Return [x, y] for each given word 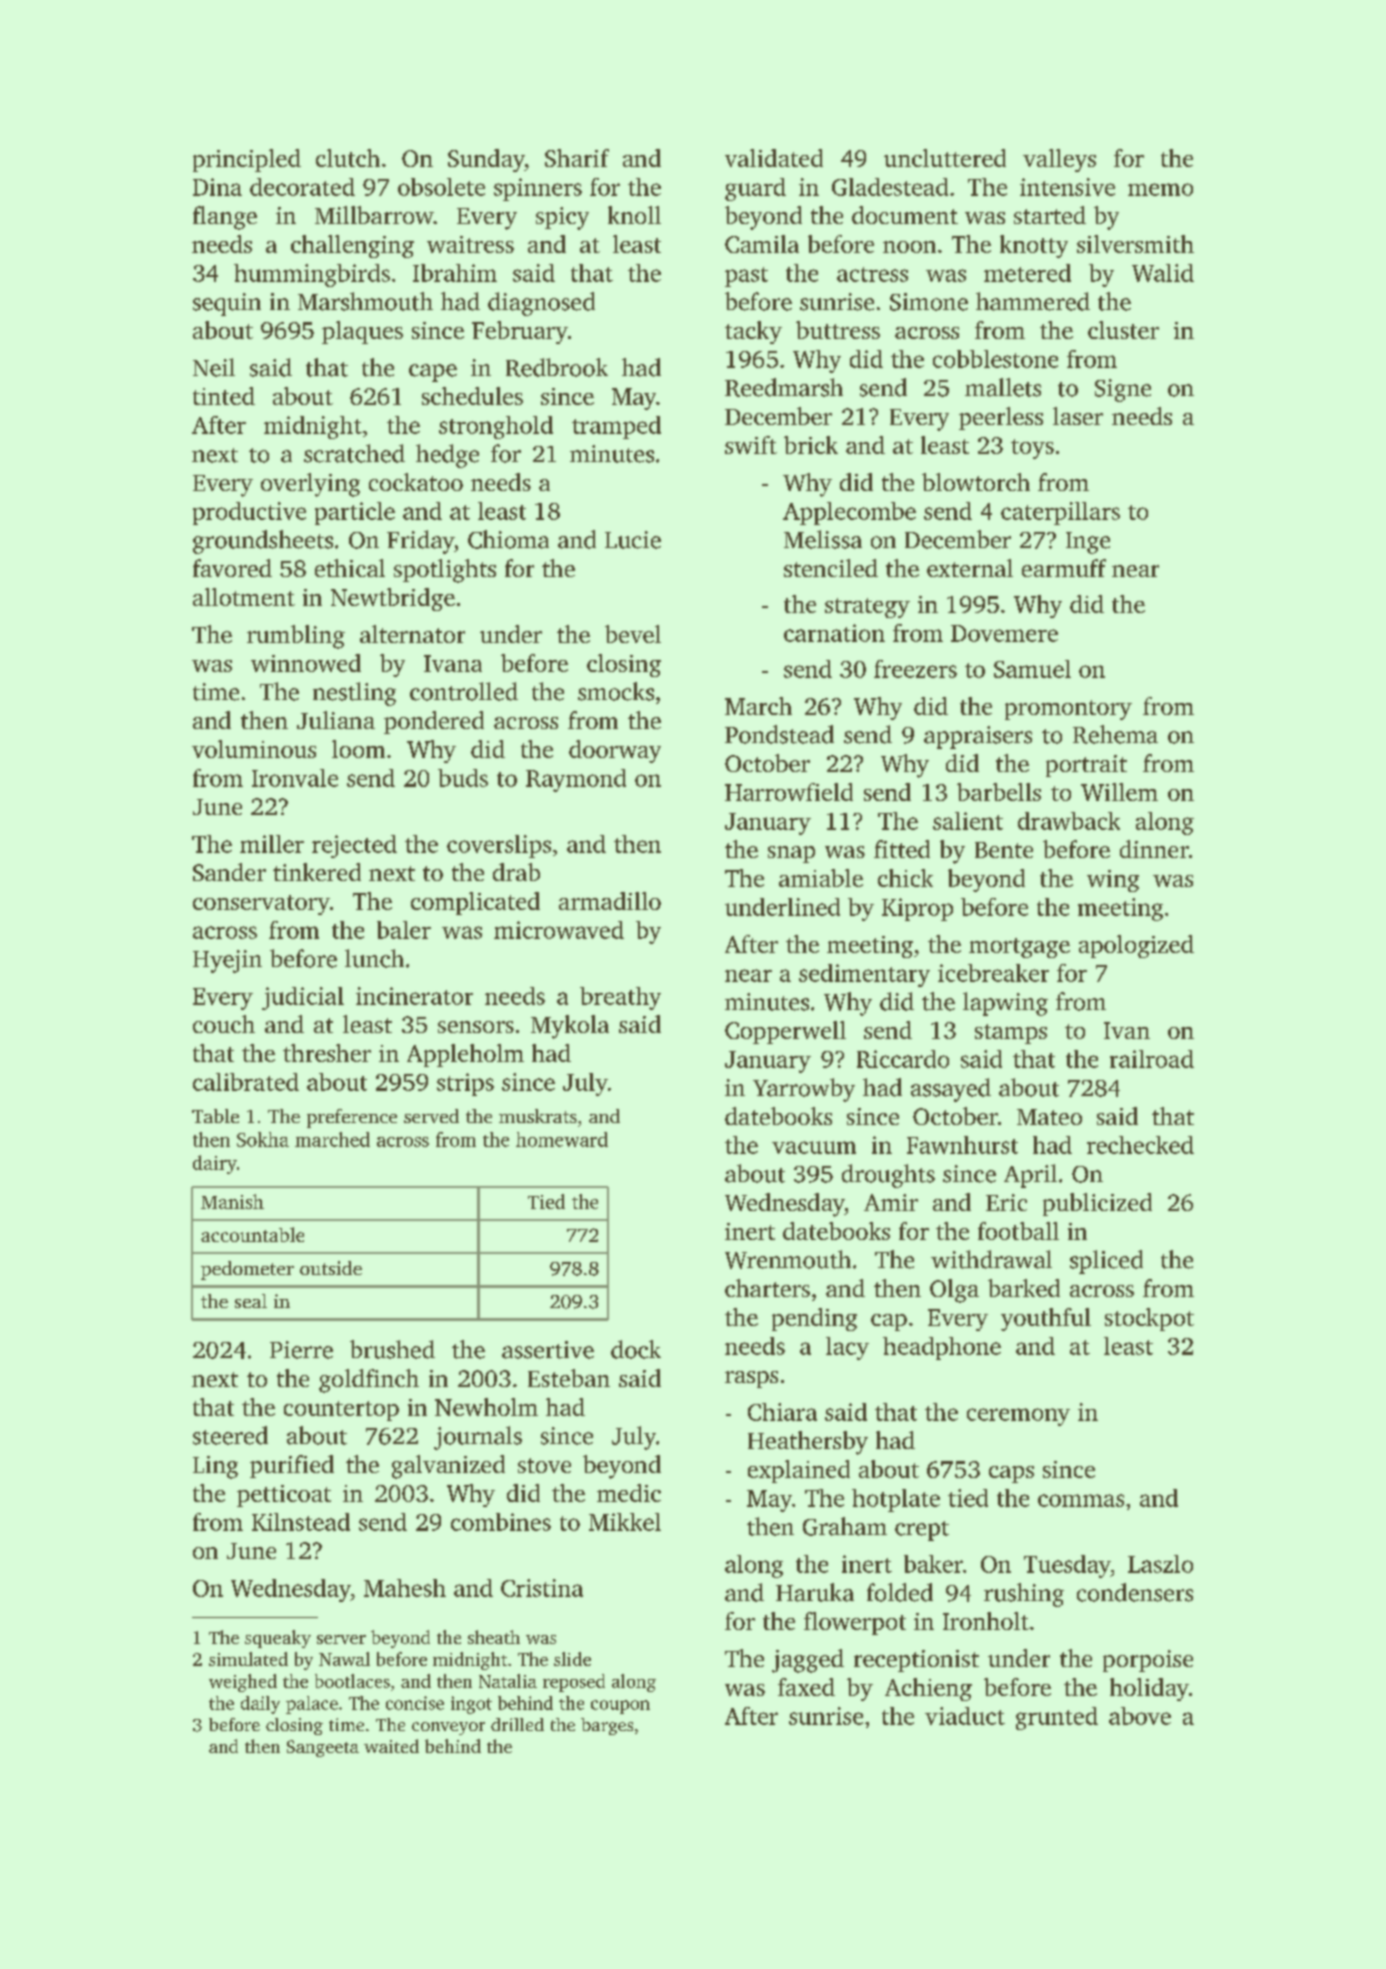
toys [1032, 449]
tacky [753, 332]
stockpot [1149, 1319]
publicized [1097, 1204]
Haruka [815, 1592]
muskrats [538, 1116]
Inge [1088, 543]
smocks [616, 691]
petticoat [284, 1496]
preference [352, 1118]
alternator [412, 634]
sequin [227, 304]
